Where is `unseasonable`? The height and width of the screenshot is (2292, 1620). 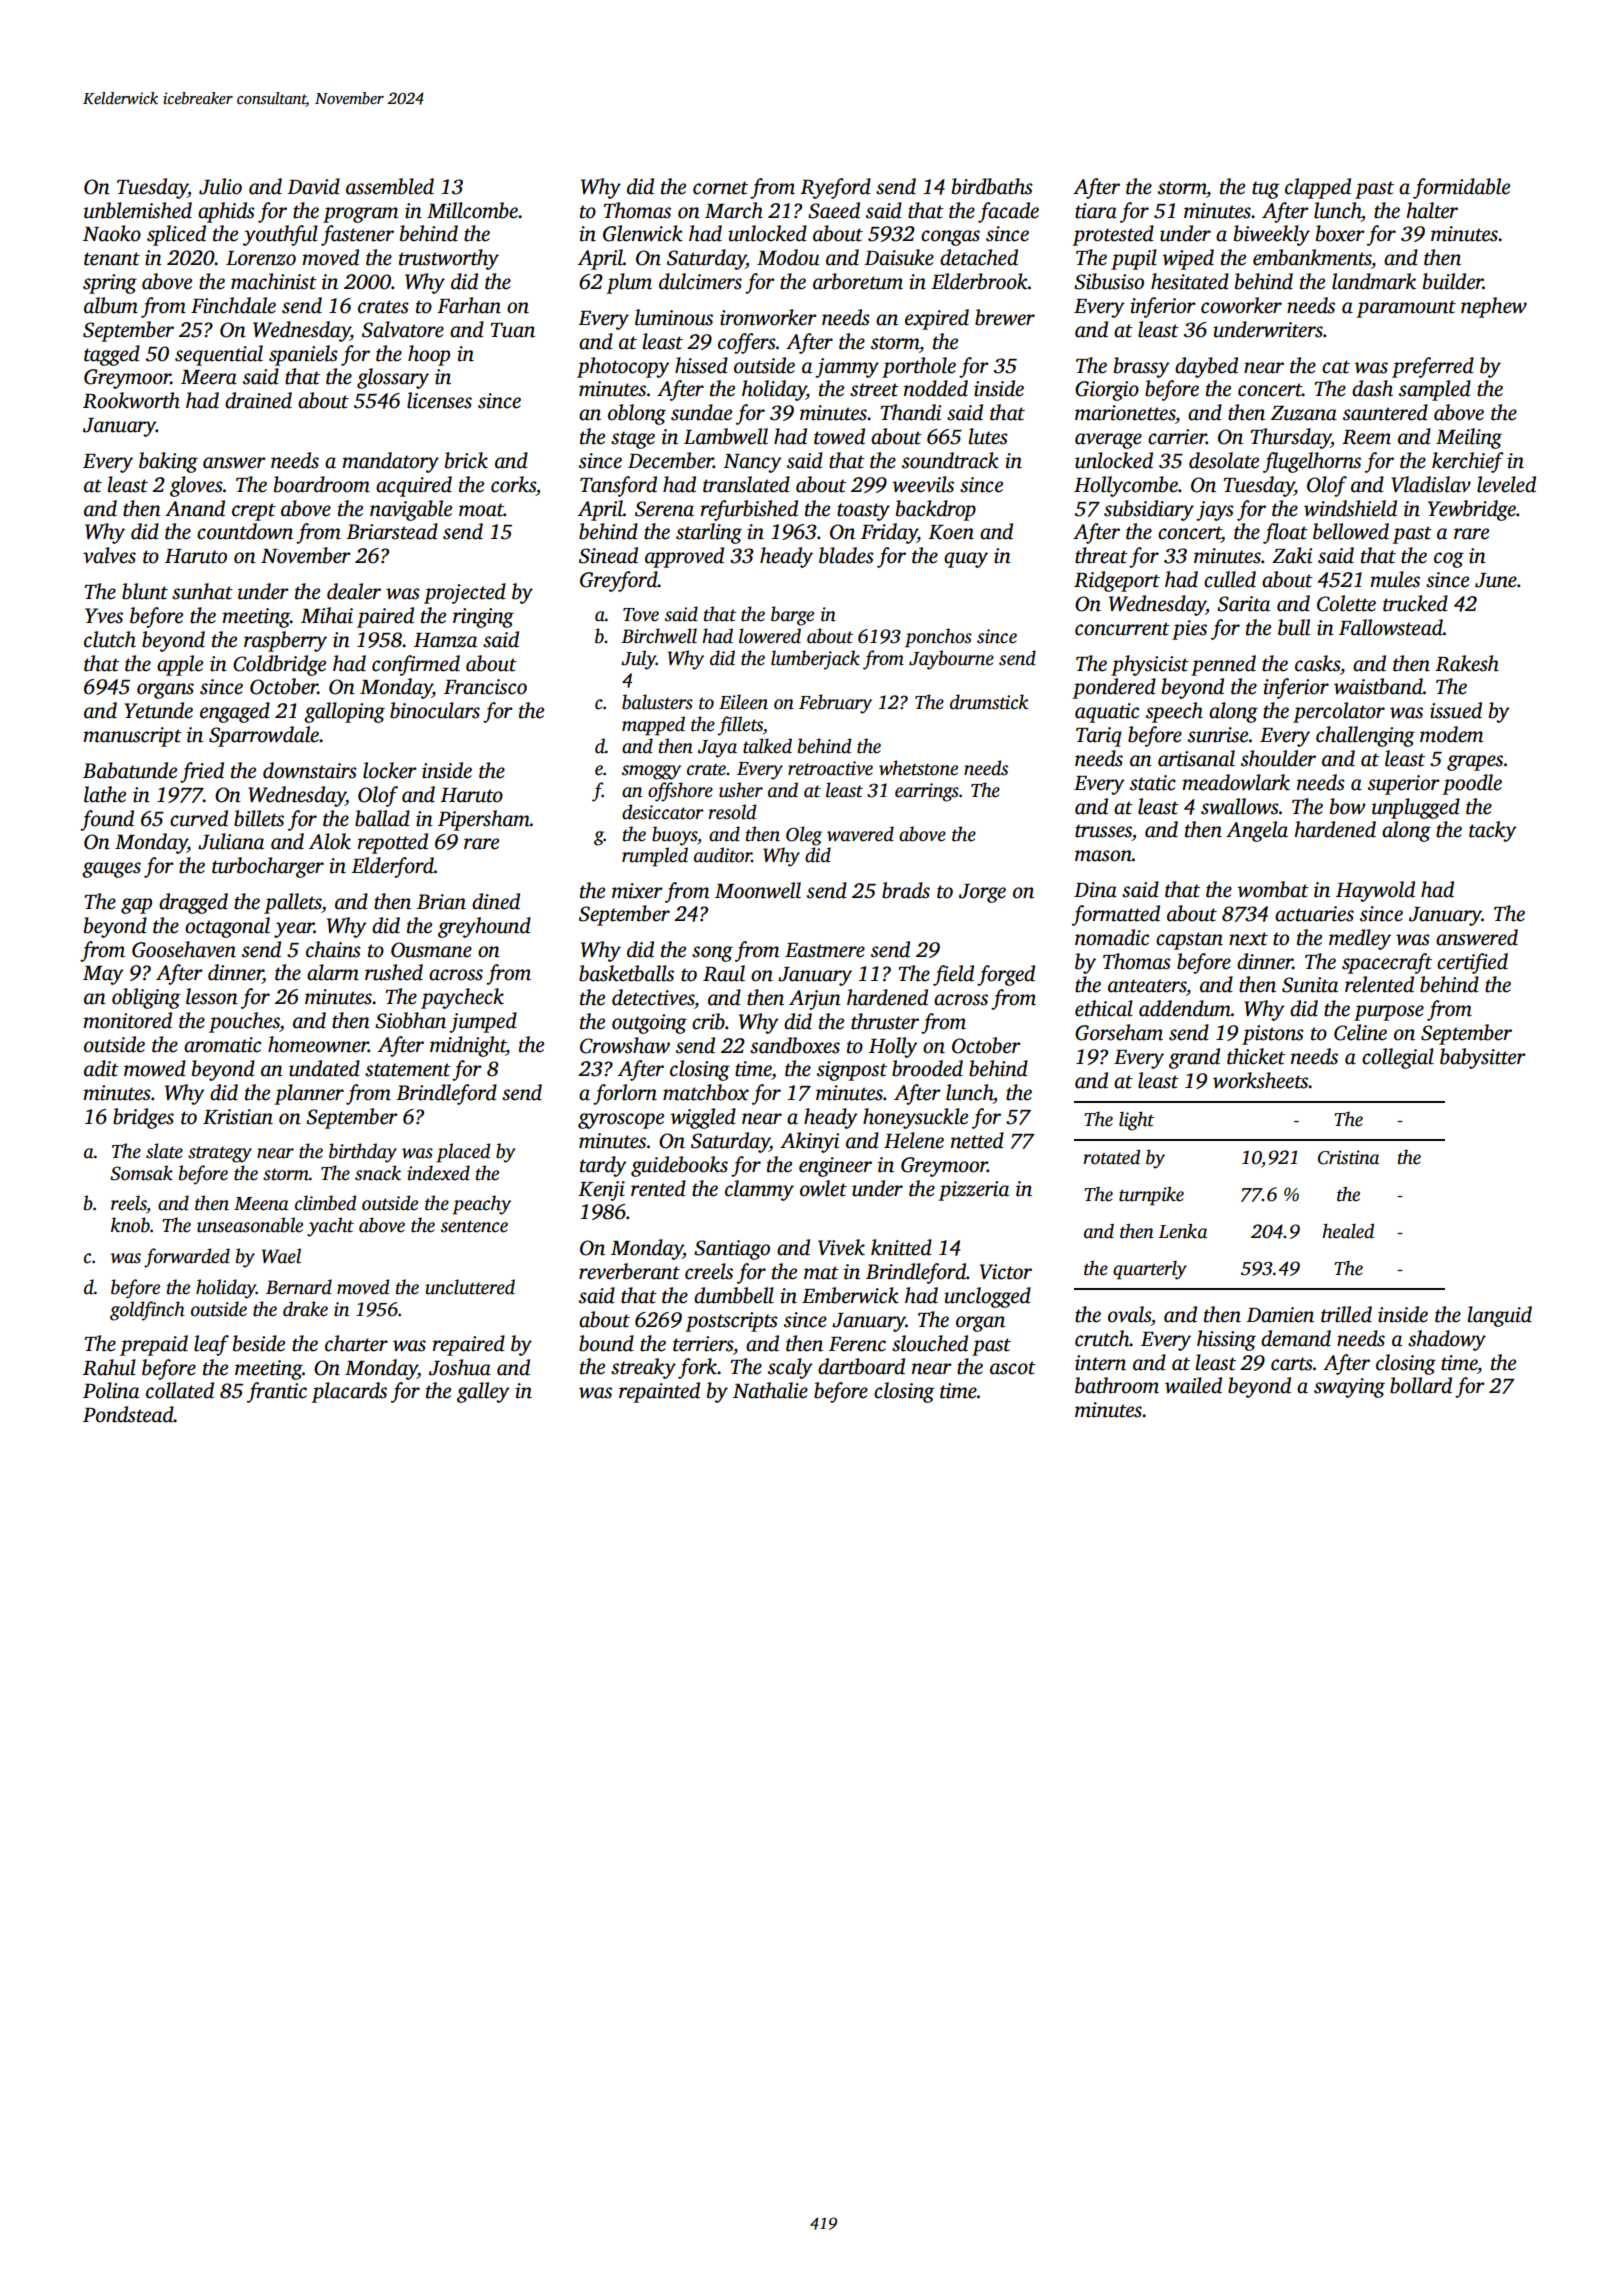
unseasonable is located at coordinates (250, 1225).
